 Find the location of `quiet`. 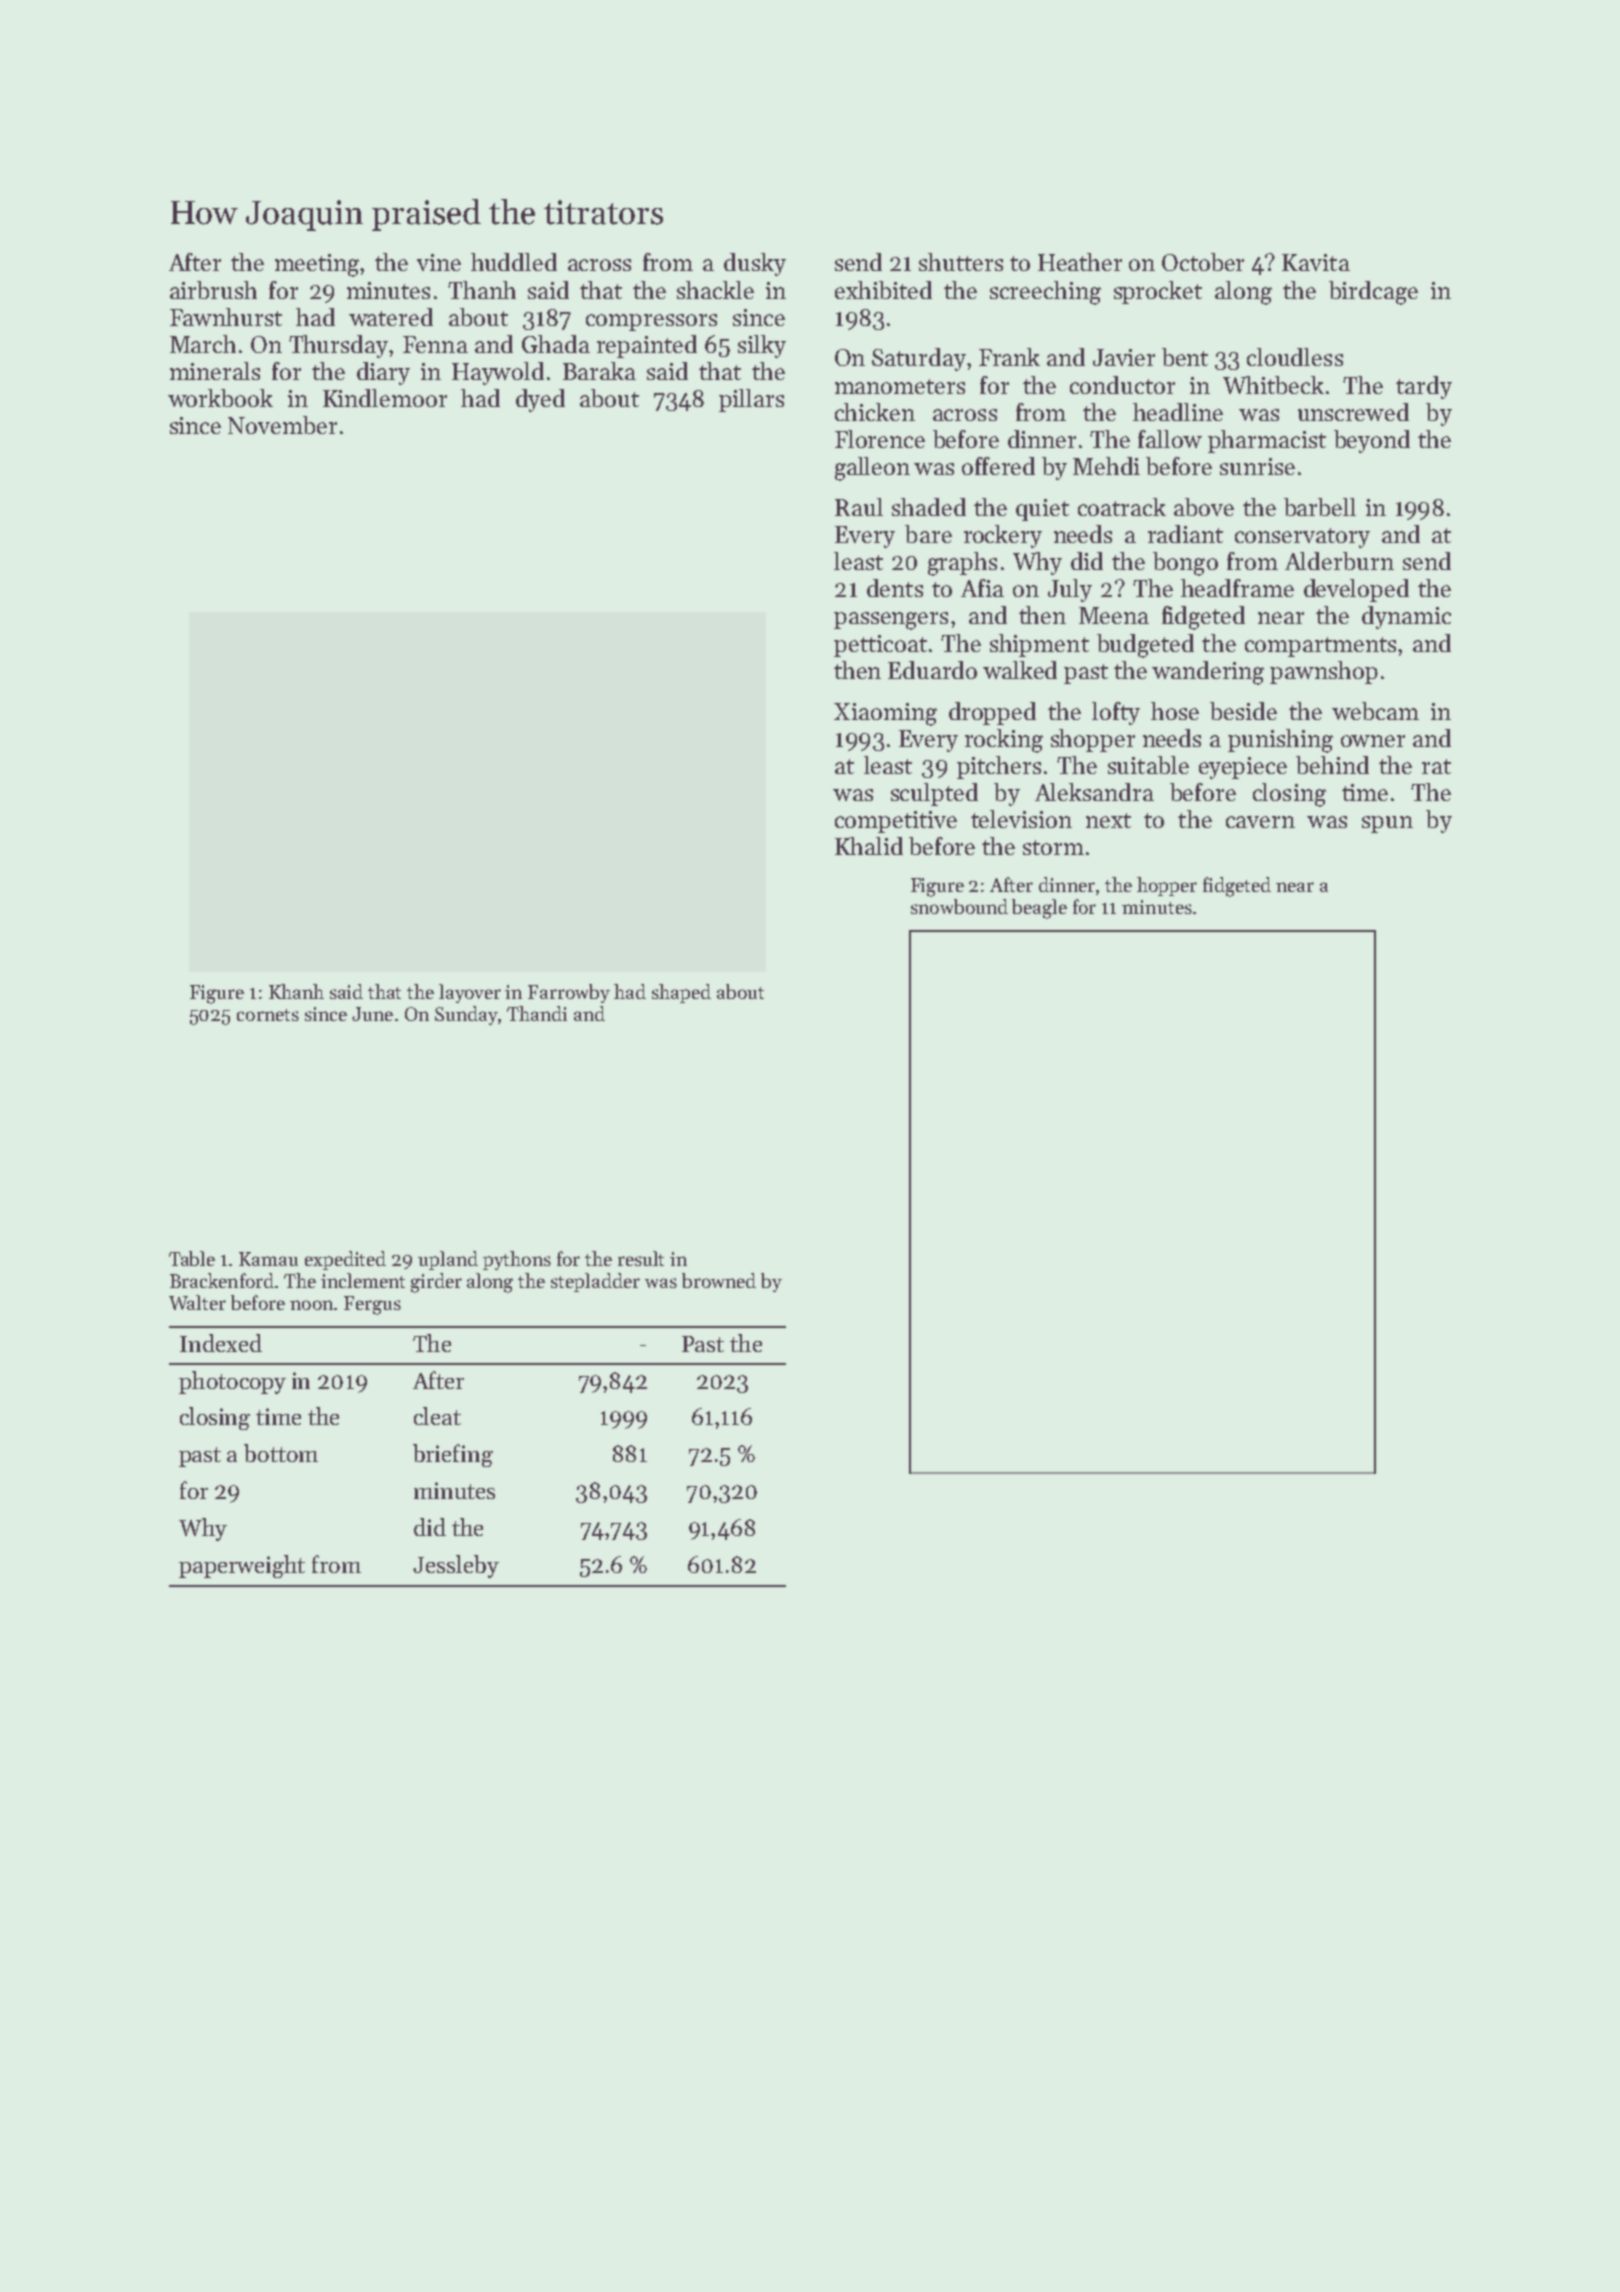

quiet is located at coordinates (1042, 510).
